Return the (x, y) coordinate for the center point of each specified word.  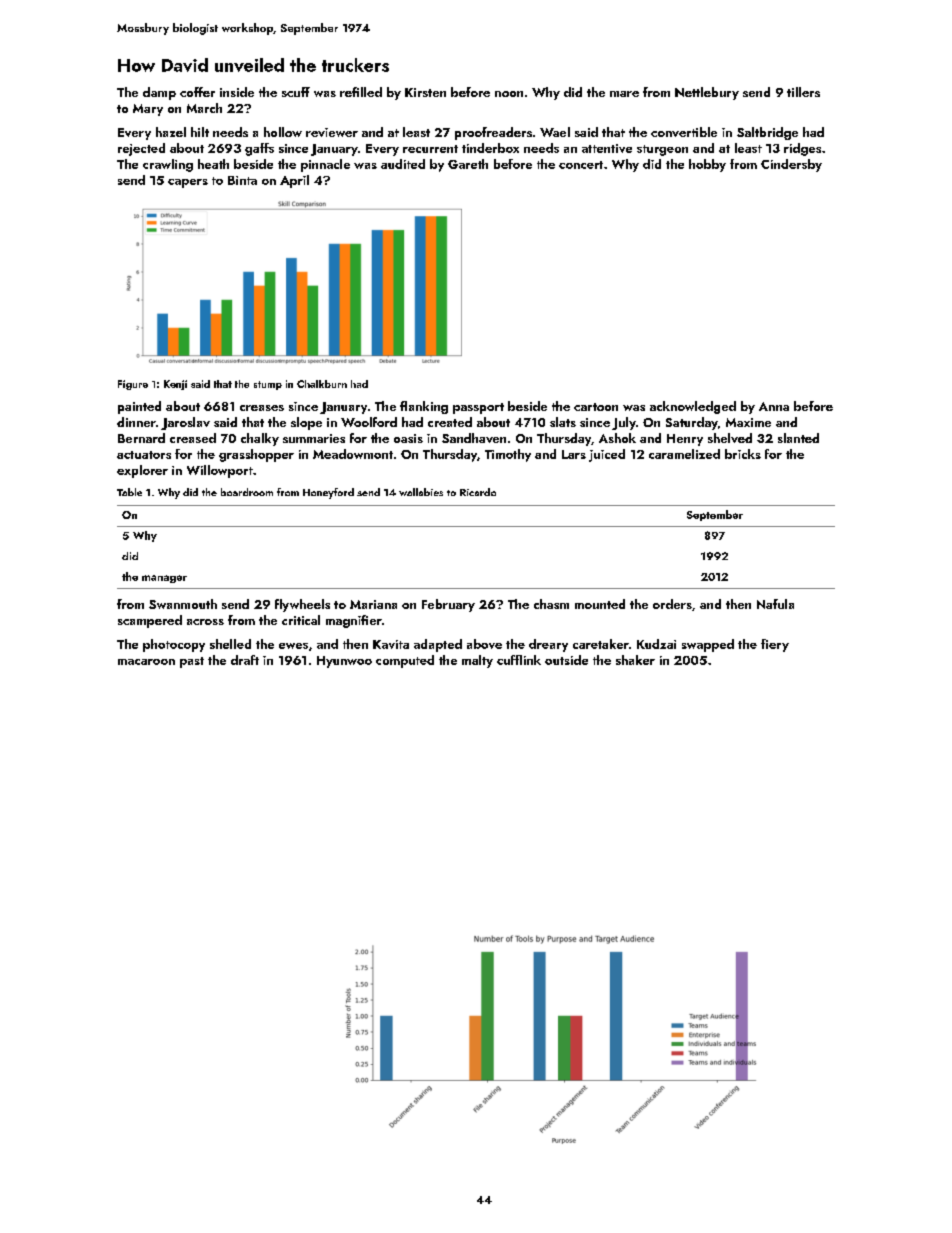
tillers (803, 92)
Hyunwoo (344, 662)
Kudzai (656, 644)
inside (237, 92)
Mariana (373, 604)
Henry (685, 440)
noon (509, 94)
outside (566, 660)
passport (478, 408)
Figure (133, 385)
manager (164, 579)
